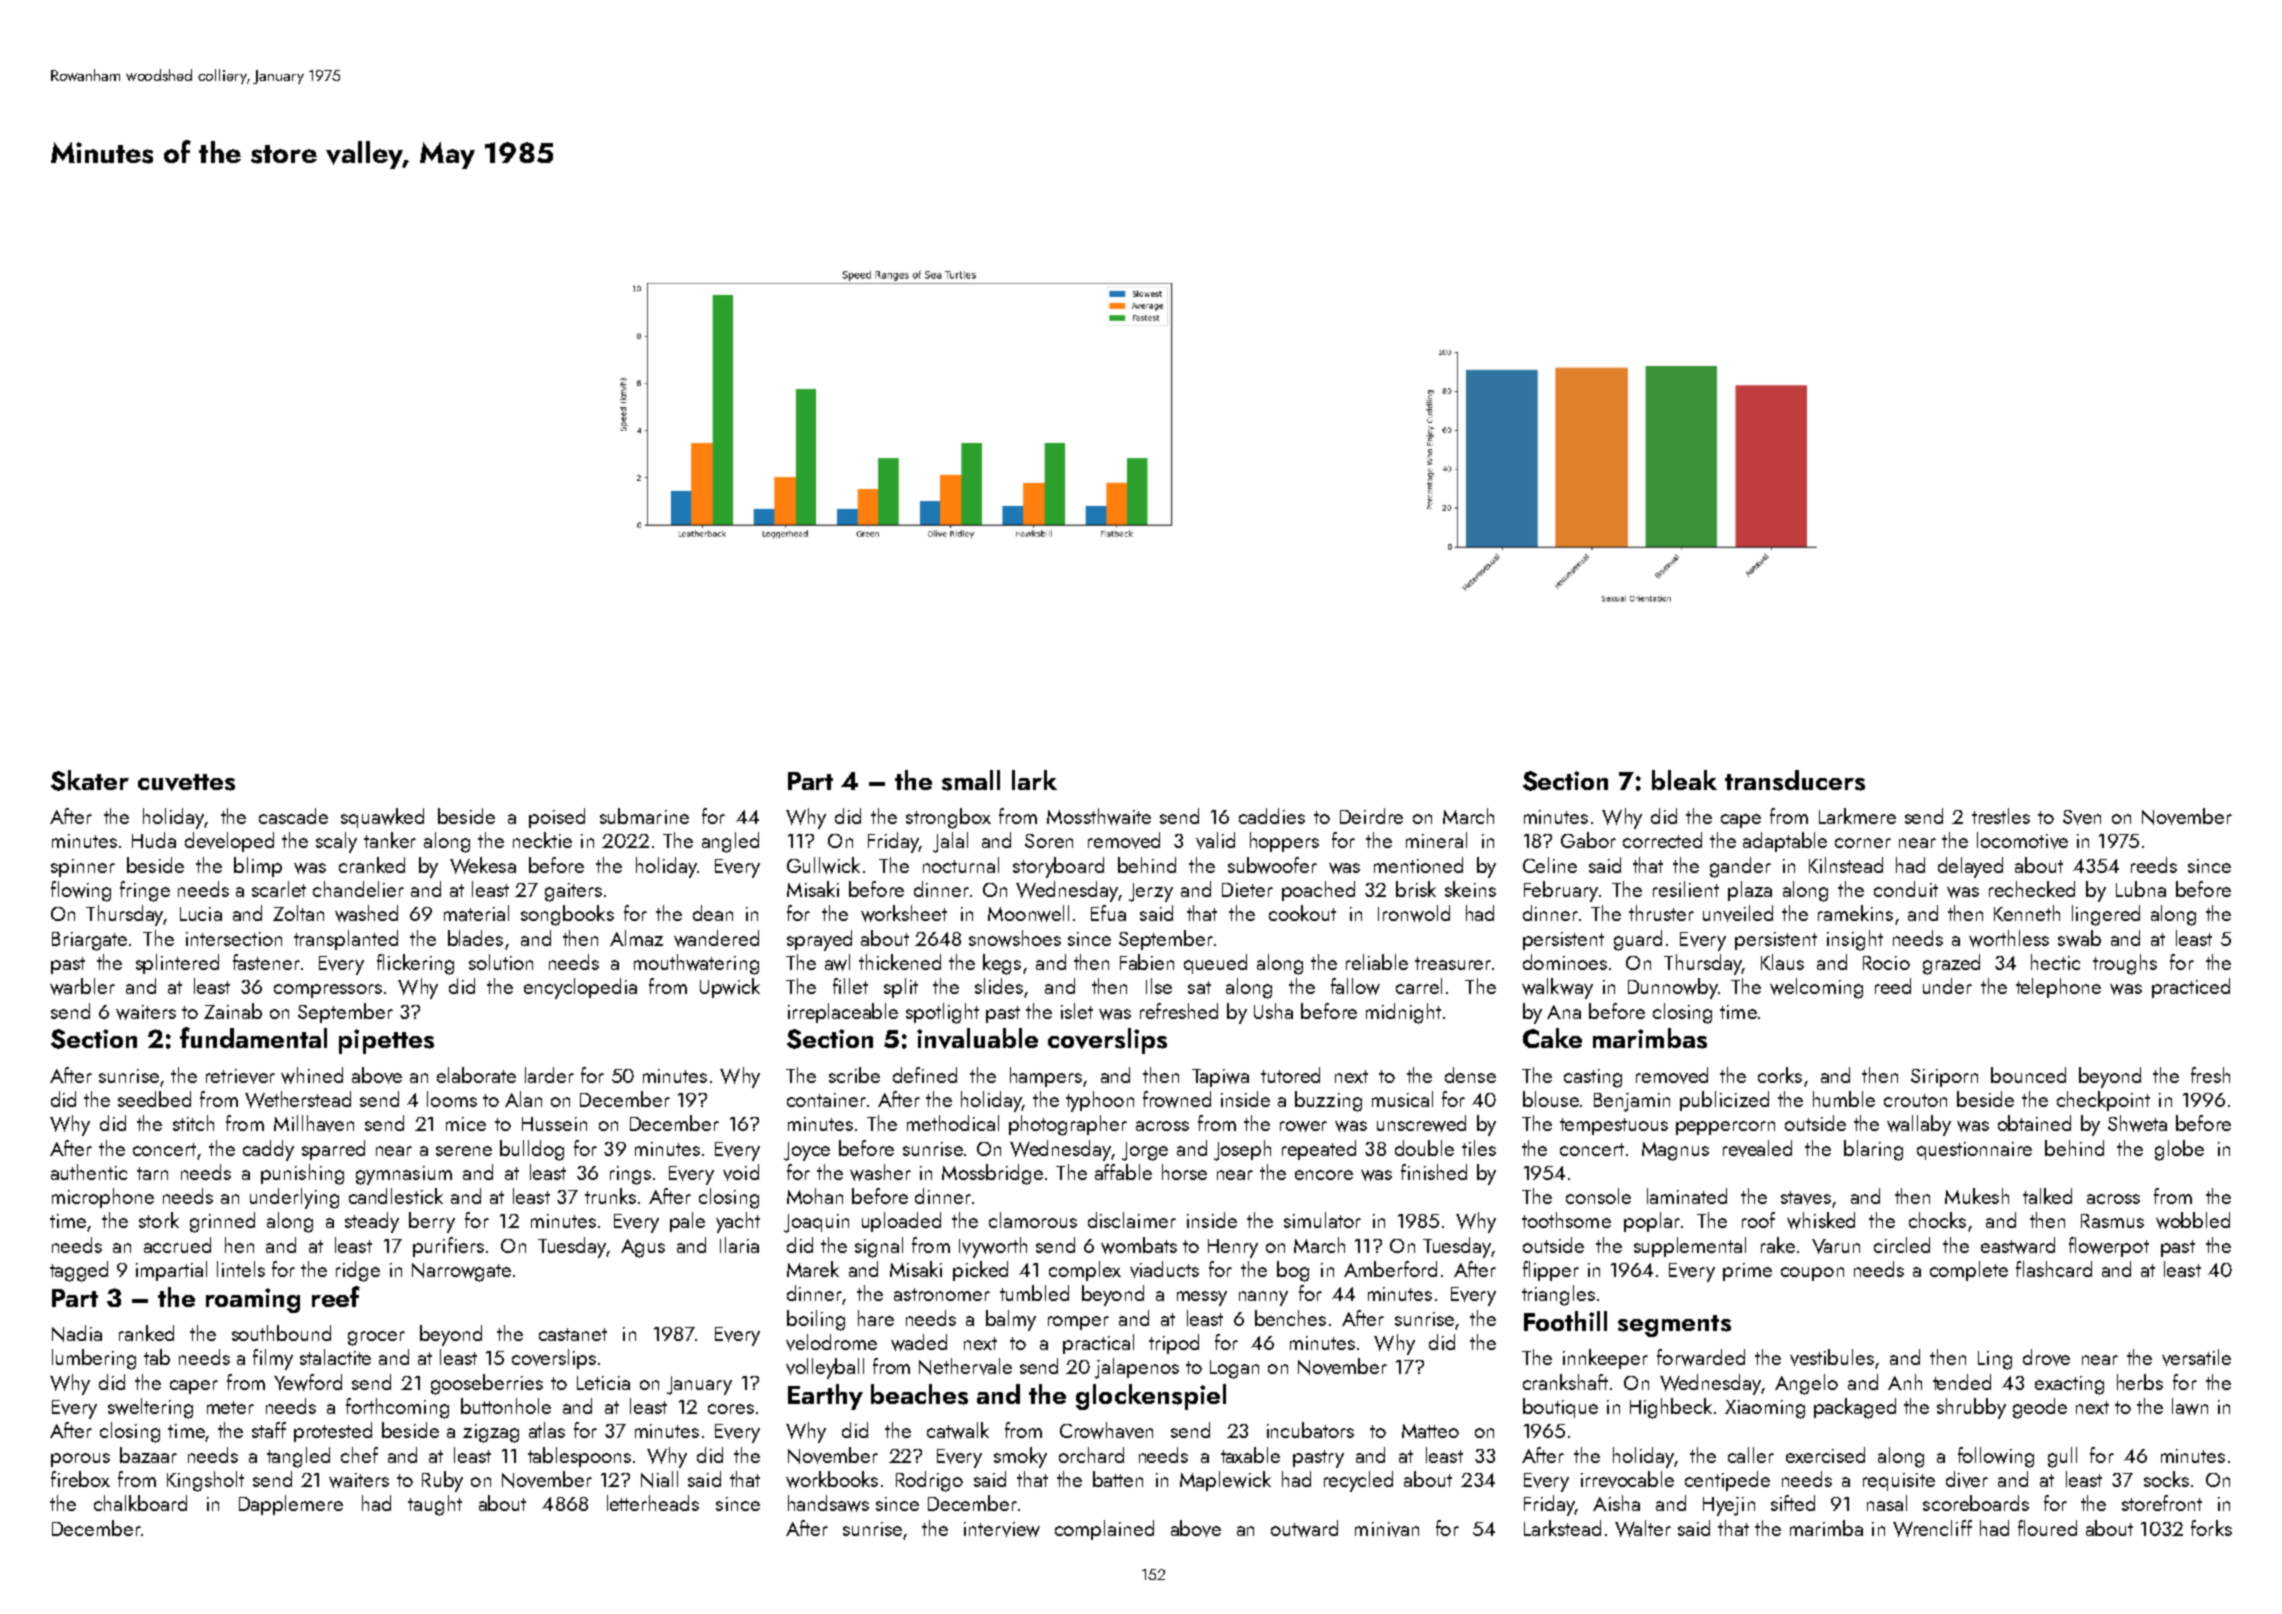 Image resolution: width=2282 pixels, height=1614 pixels. What do you see at coordinates (2047, 1196) in the page?
I see `talked` at bounding box center [2047, 1196].
